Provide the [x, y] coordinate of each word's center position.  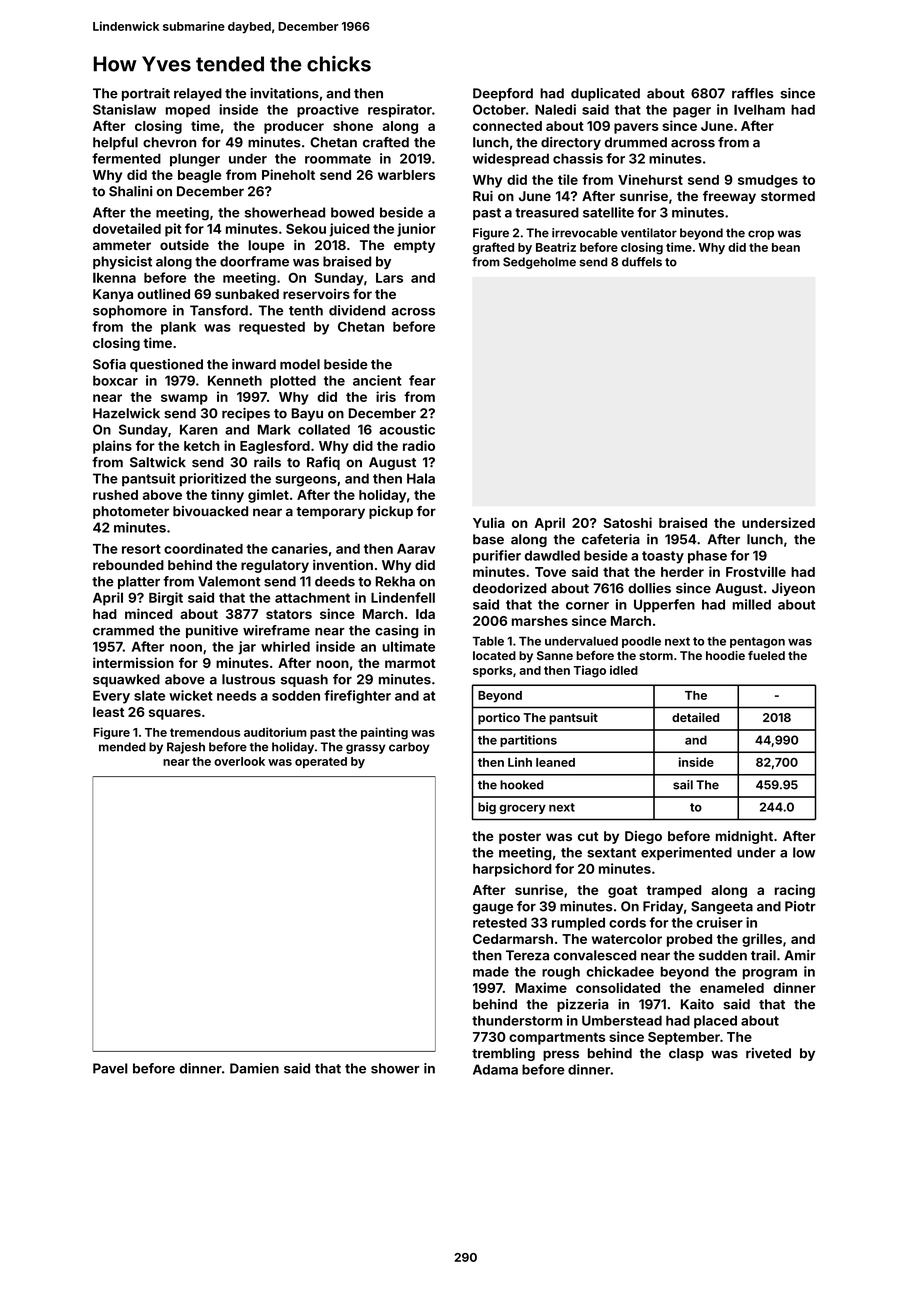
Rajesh [186, 748]
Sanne [555, 655]
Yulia [489, 522]
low [804, 852]
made [491, 971]
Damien [254, 1068]
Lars [389, 278]
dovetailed [127, 228]
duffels [642, 262]
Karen [199, 429]
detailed [695, 717]
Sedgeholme [539, 263]
